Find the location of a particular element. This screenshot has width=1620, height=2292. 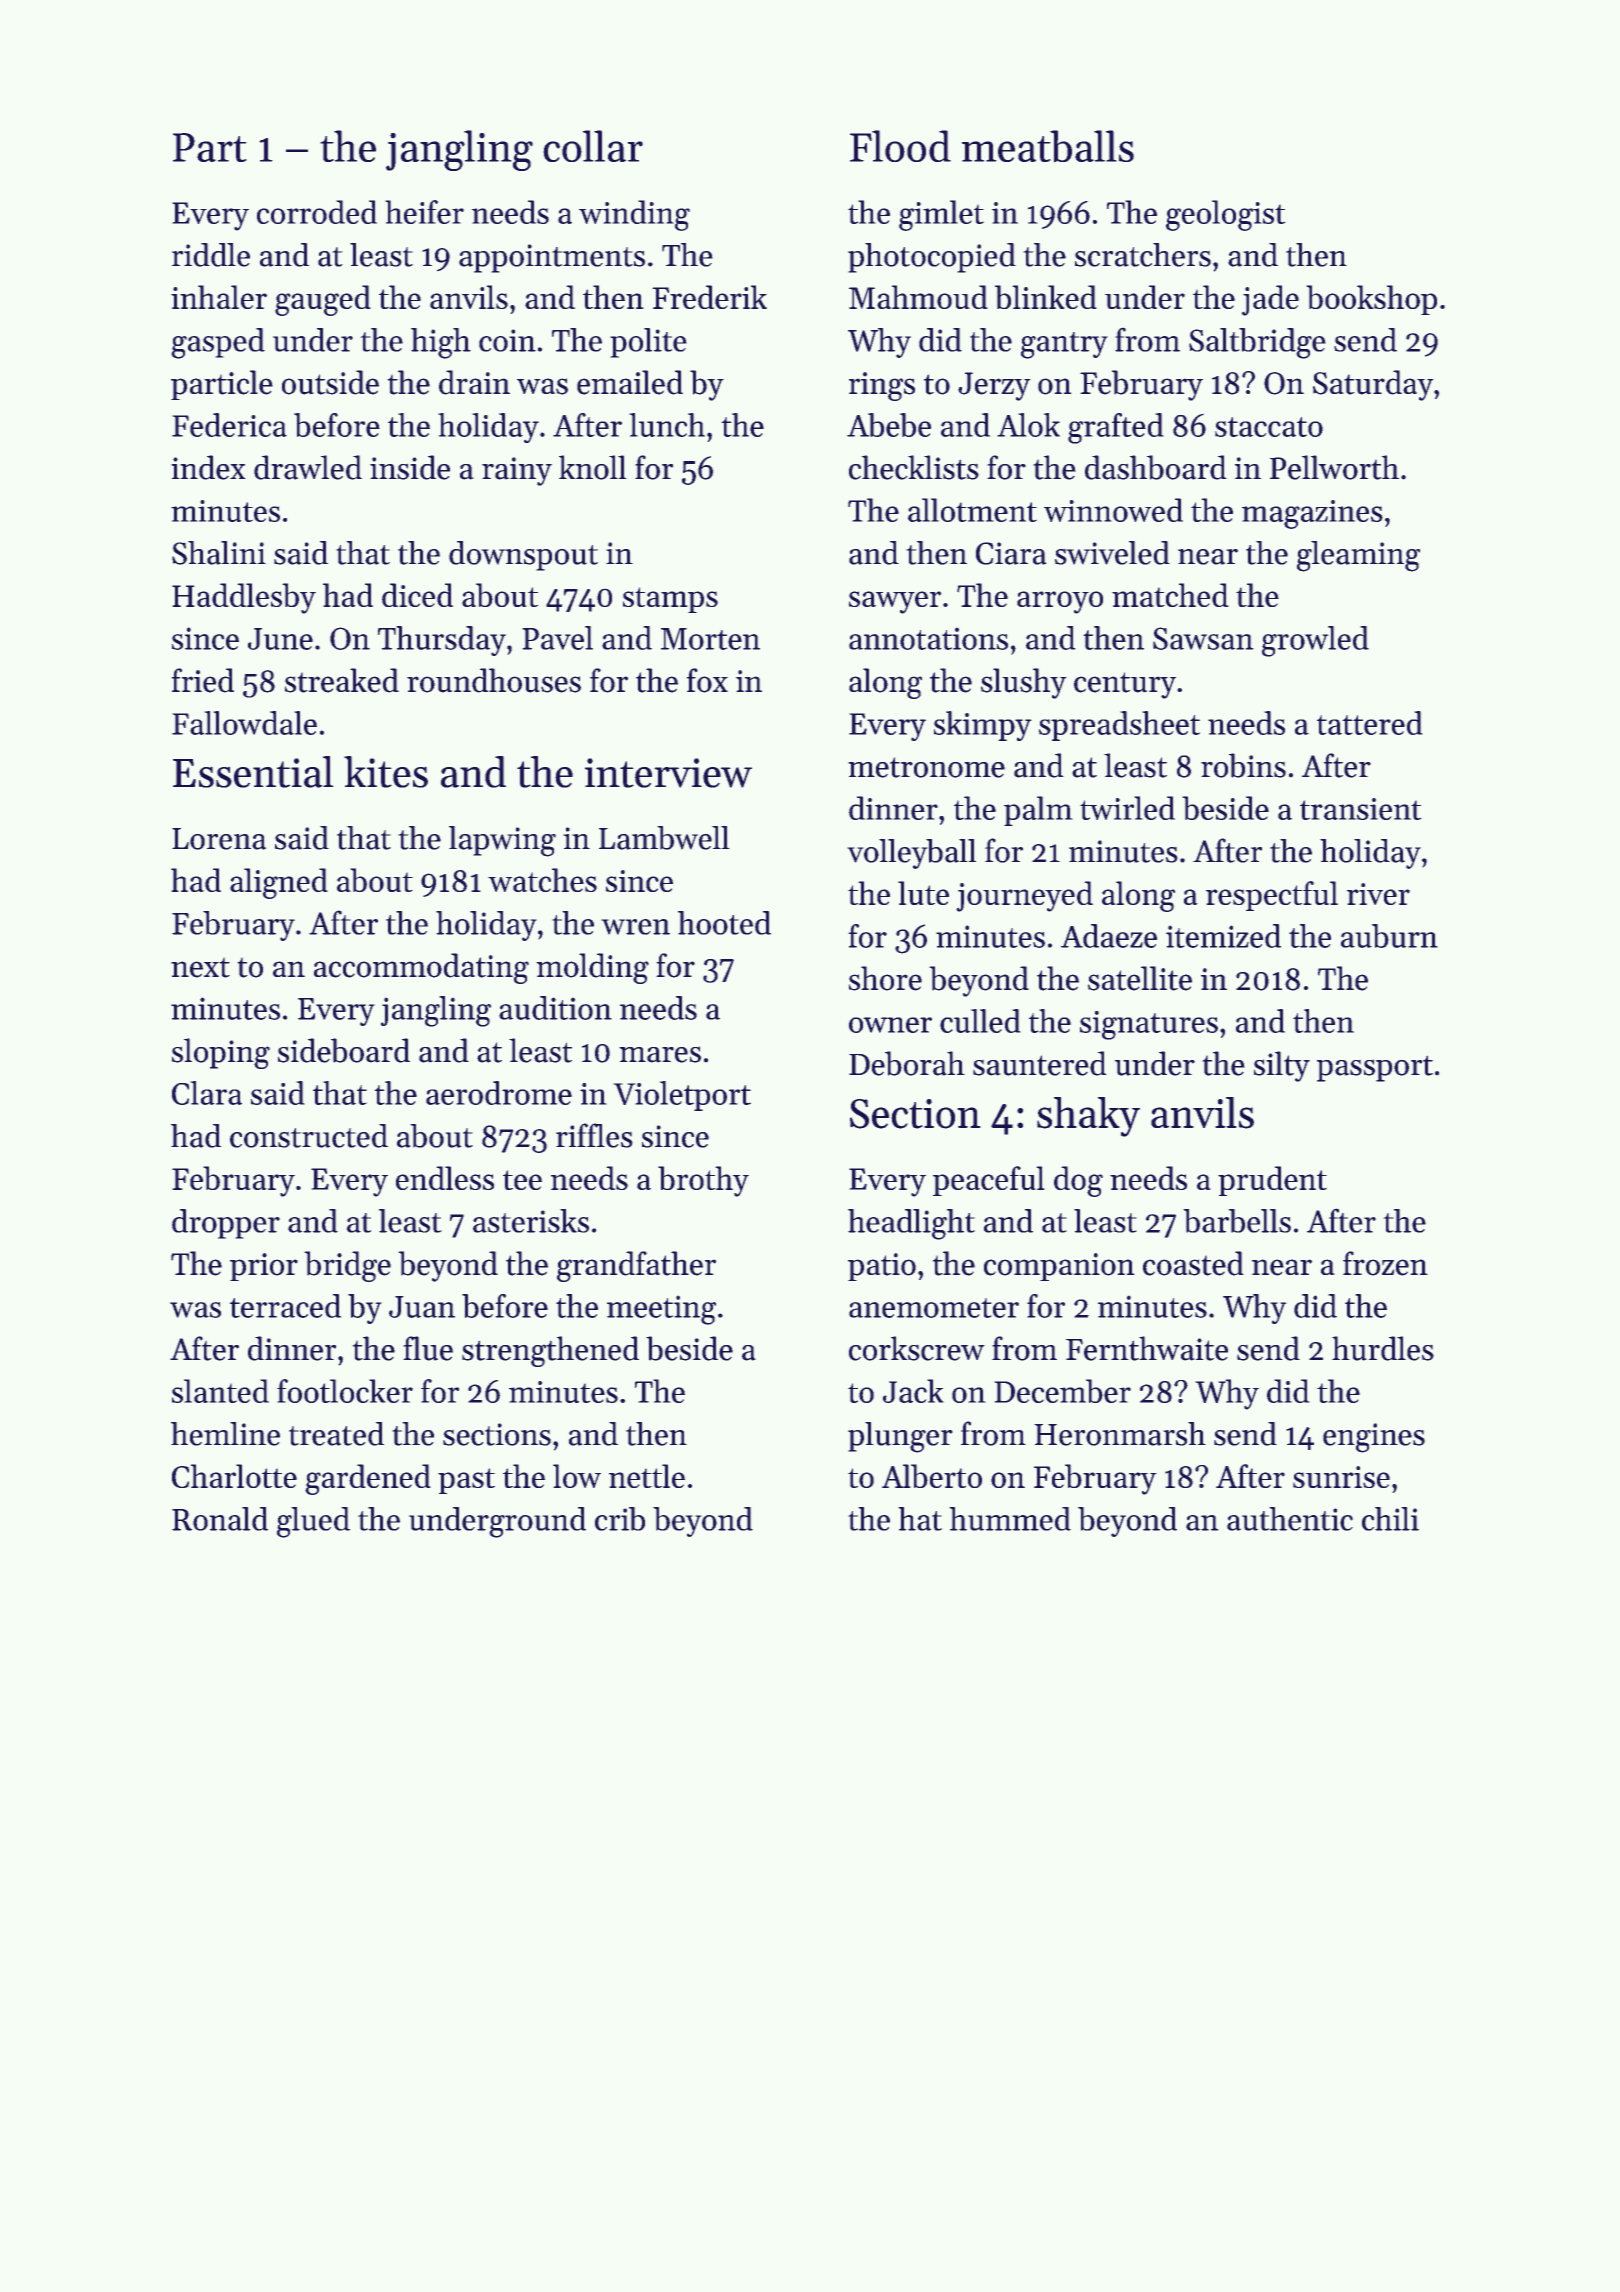

passport is located at coordinates (1375, 1068).
